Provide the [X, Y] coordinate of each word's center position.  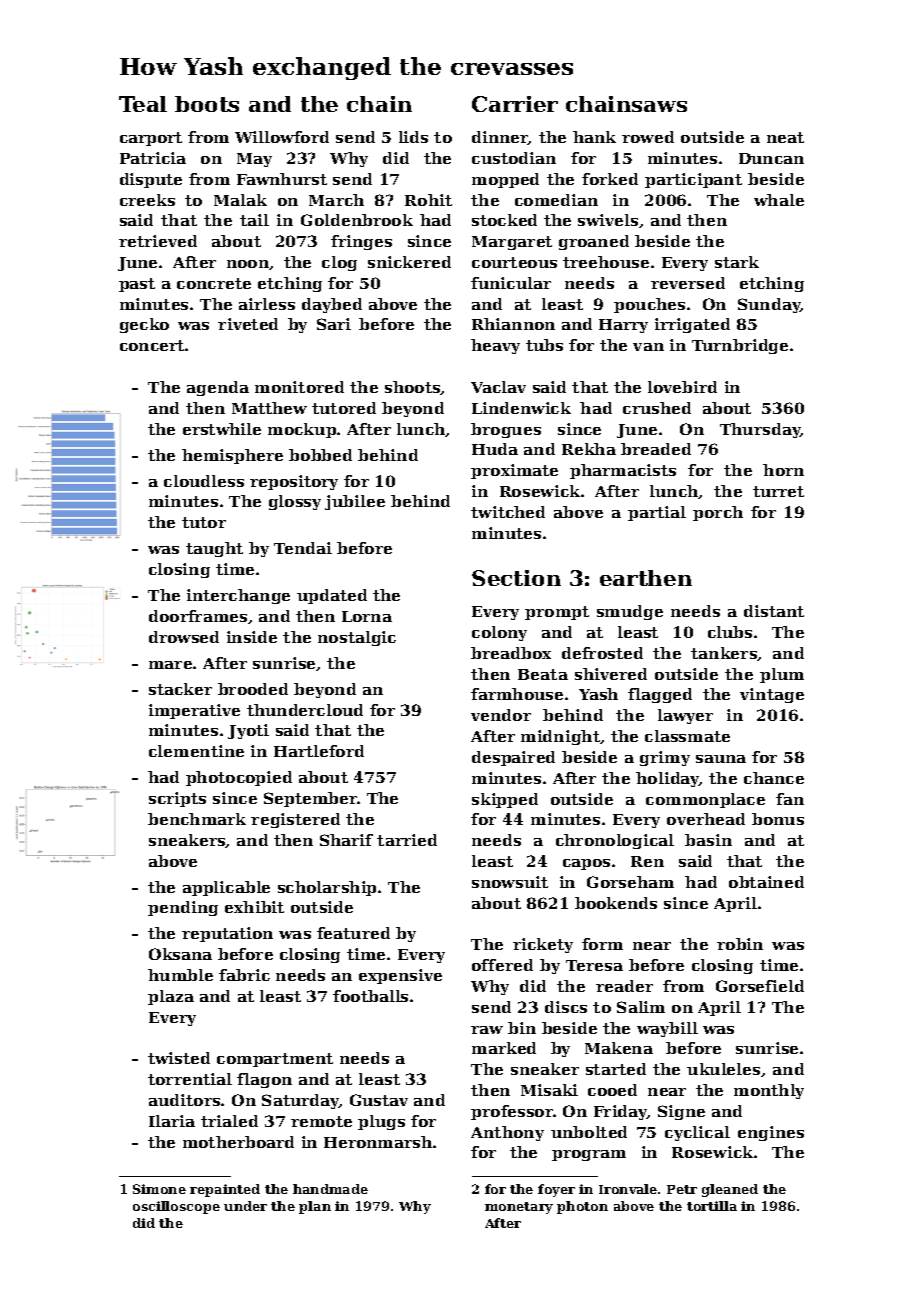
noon [248, 264]
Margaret [512, 243]
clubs [730, 632]
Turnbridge [740, 346]
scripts [177, 799]
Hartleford [319, 751]
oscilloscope [176, 1207]
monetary [519, 1208]
